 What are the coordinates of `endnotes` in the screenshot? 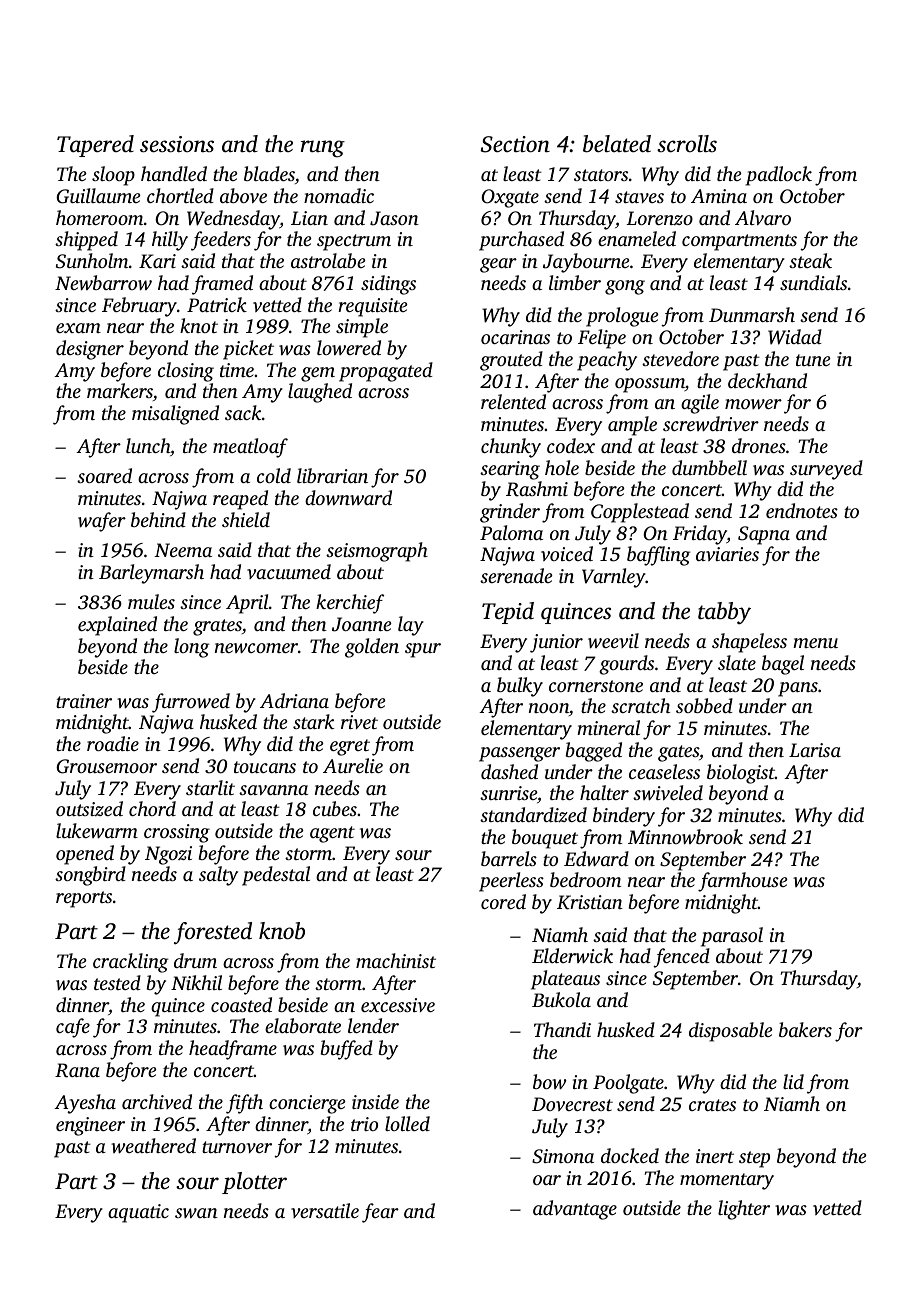 It's located at (802, 510).
